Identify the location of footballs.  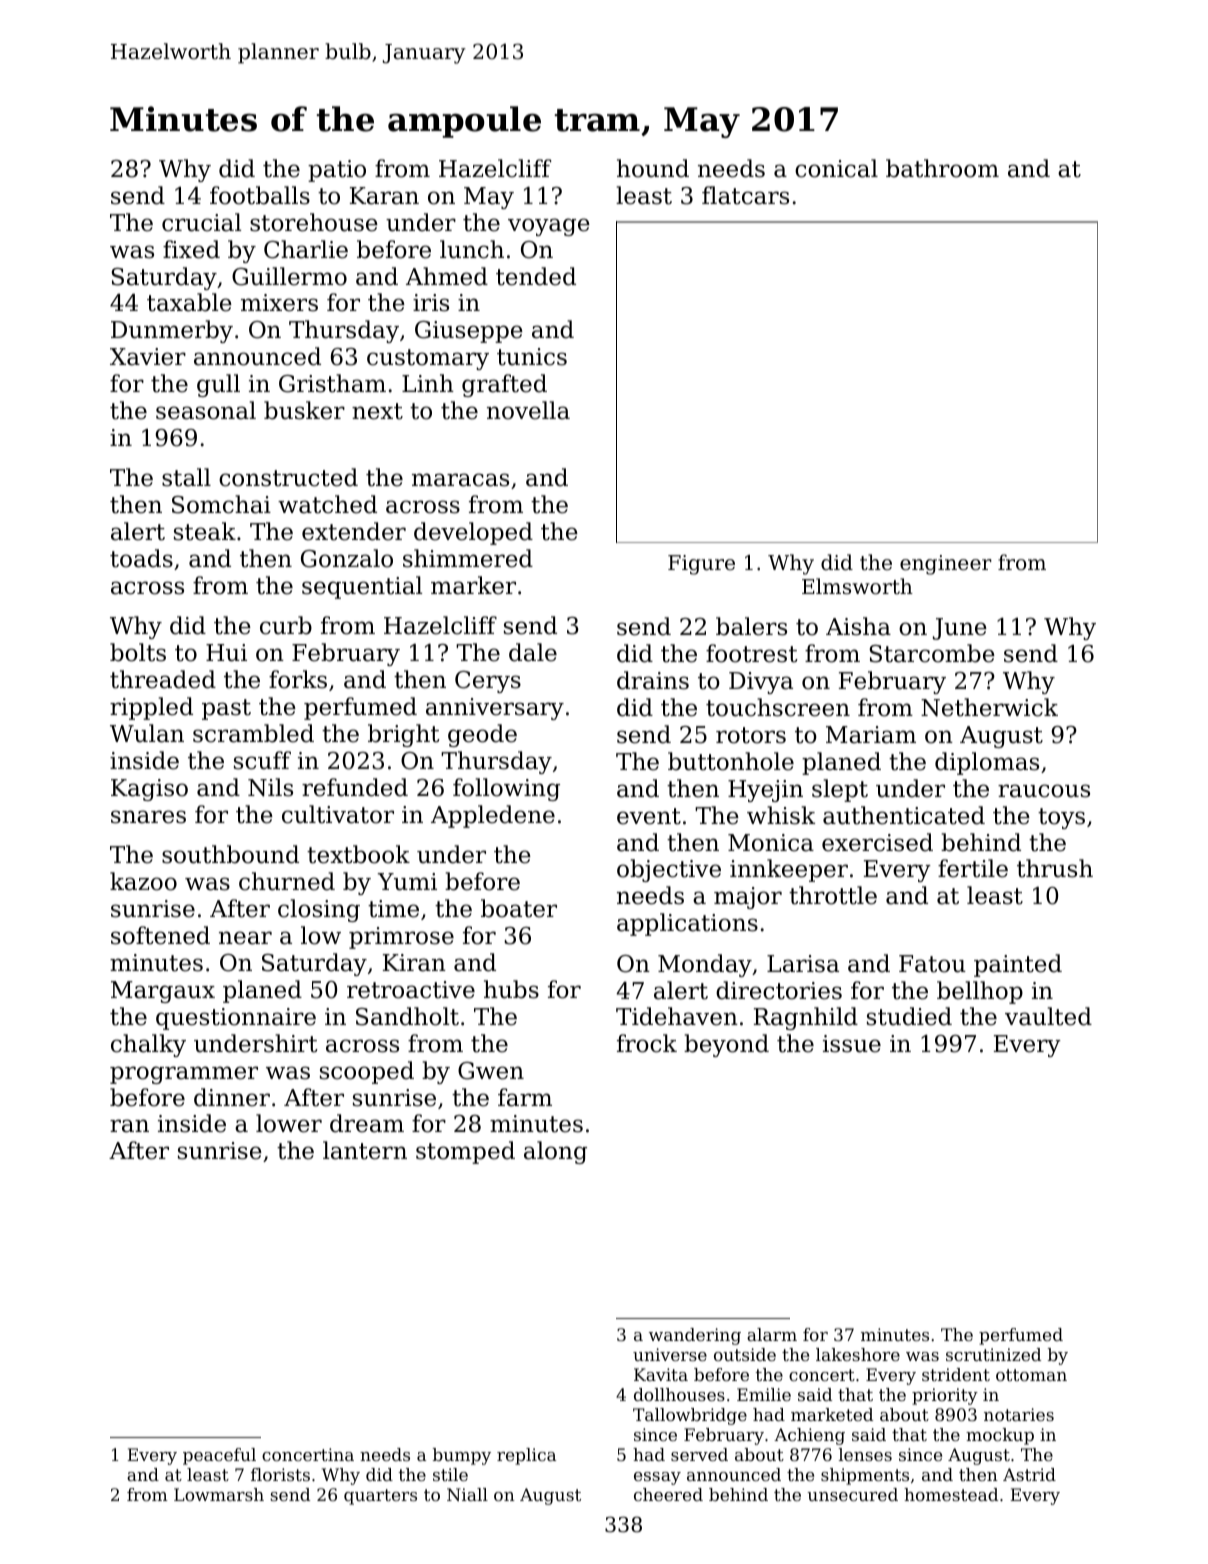
(260, 195).
